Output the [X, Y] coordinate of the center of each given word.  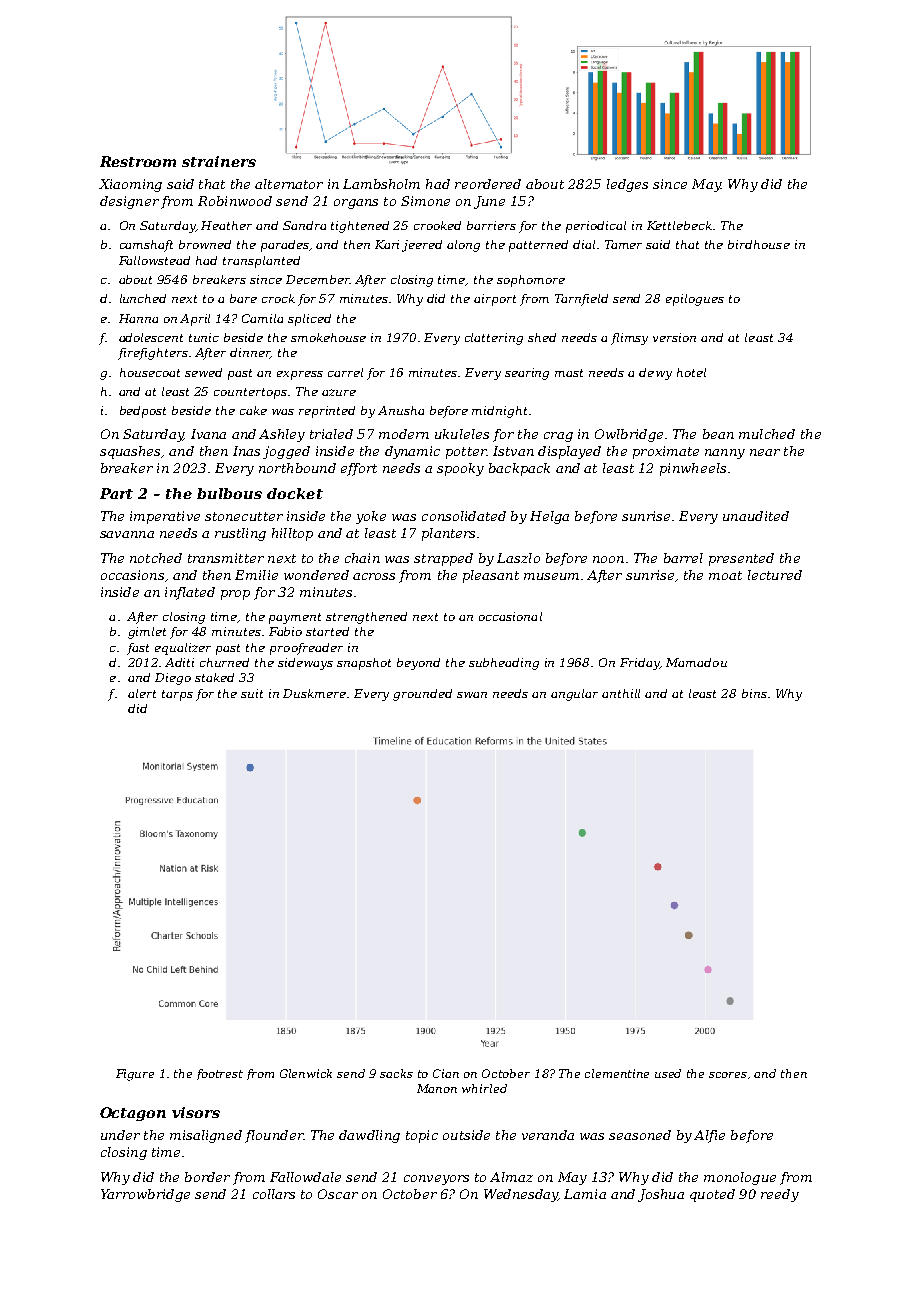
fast [138, 649]
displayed [569, 452]
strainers [219, 161]
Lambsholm [381, 184]
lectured [775, 575]
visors [196, 1112]
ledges [627, 185]
